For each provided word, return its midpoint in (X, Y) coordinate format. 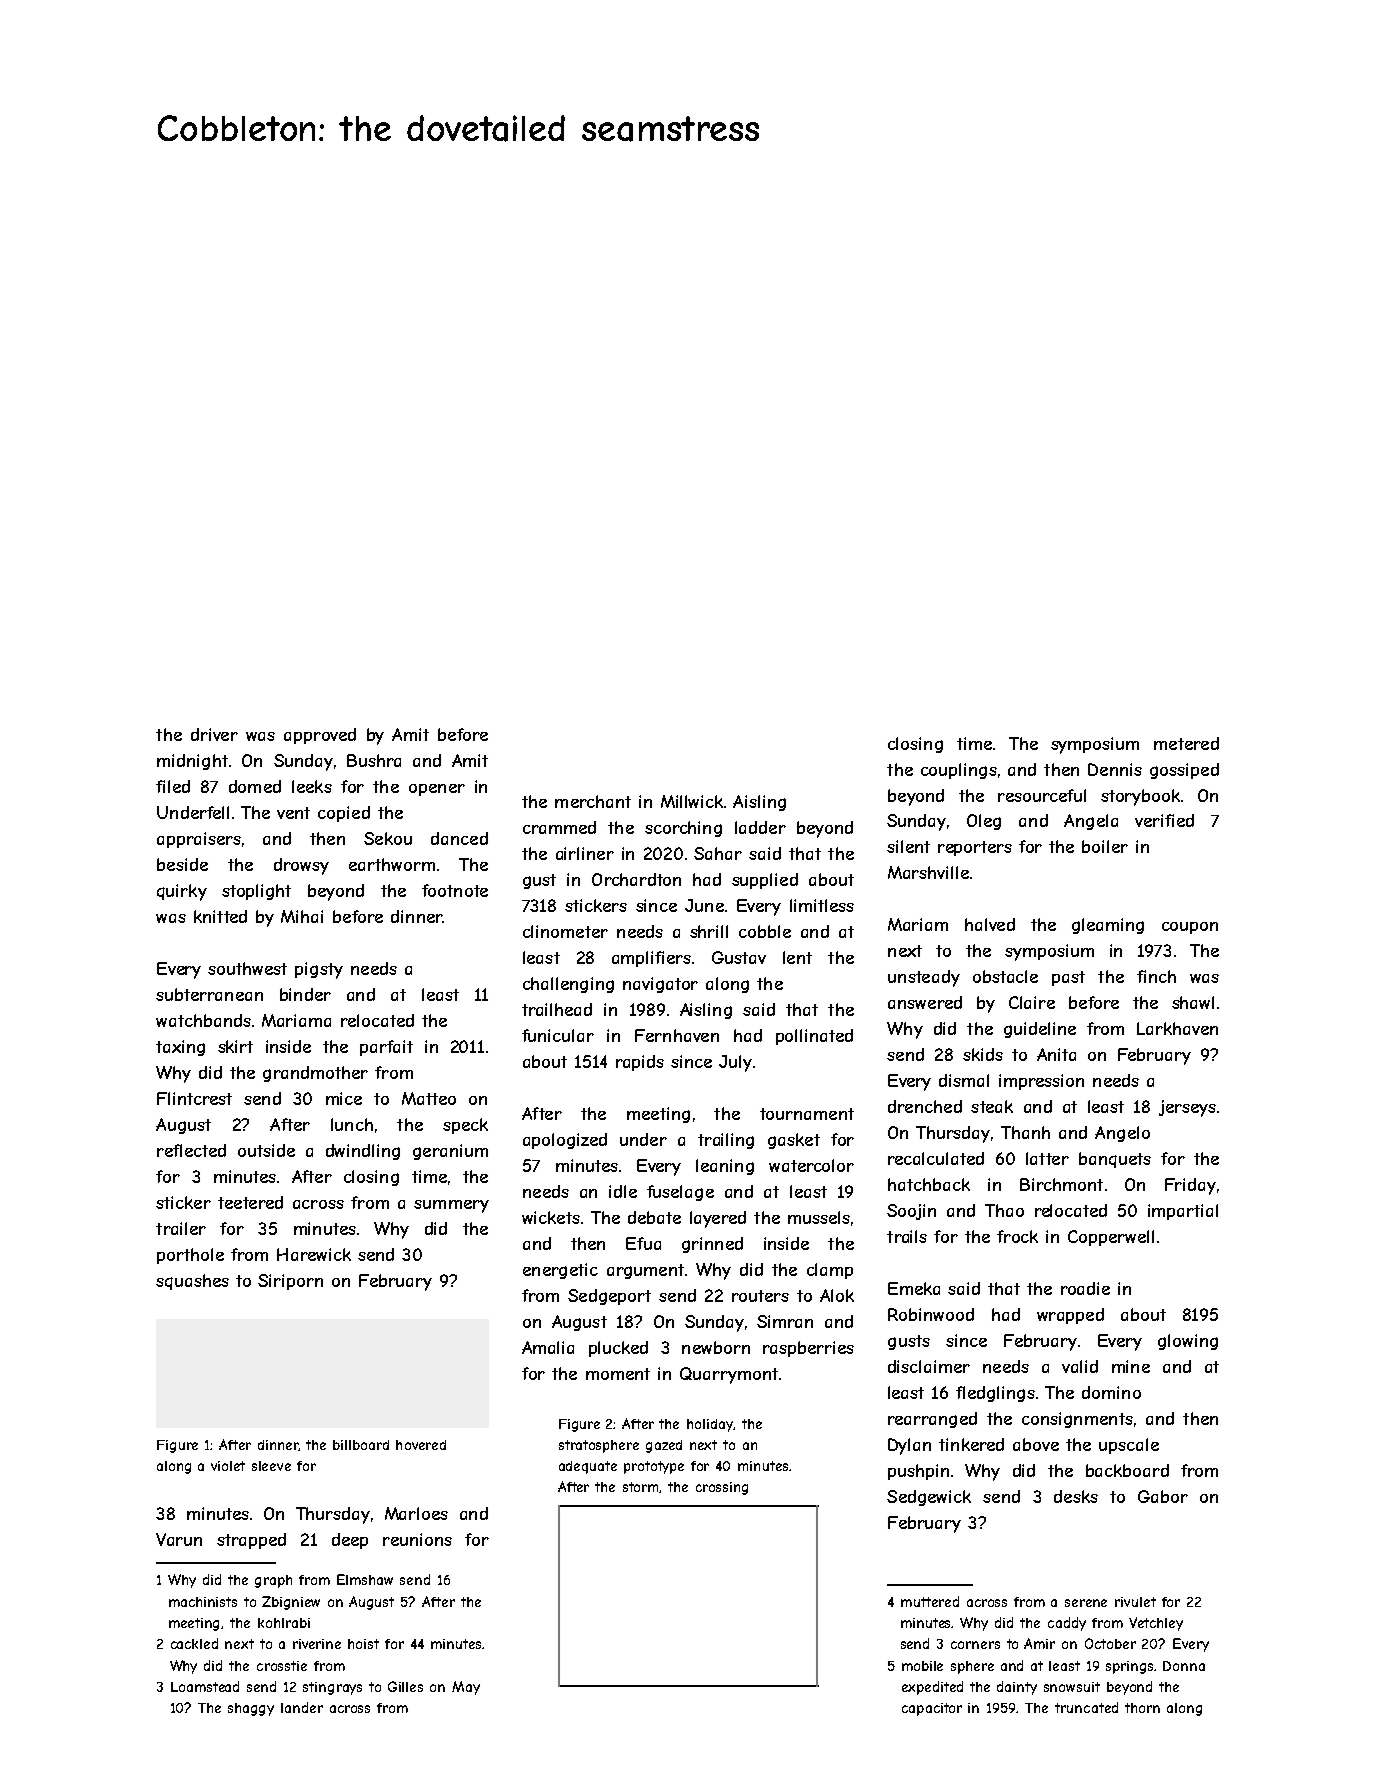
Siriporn (290, 1282)
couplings (959, 771)
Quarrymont (729, 1375)
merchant (593, 801)
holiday (710, 1425)
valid (1080, 1366)
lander (302, 1707)
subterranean (209, 994)
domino (1111, 1392)
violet (228, 1466)
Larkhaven (1177, 1028)
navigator (660, 985)
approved (320, 736)
